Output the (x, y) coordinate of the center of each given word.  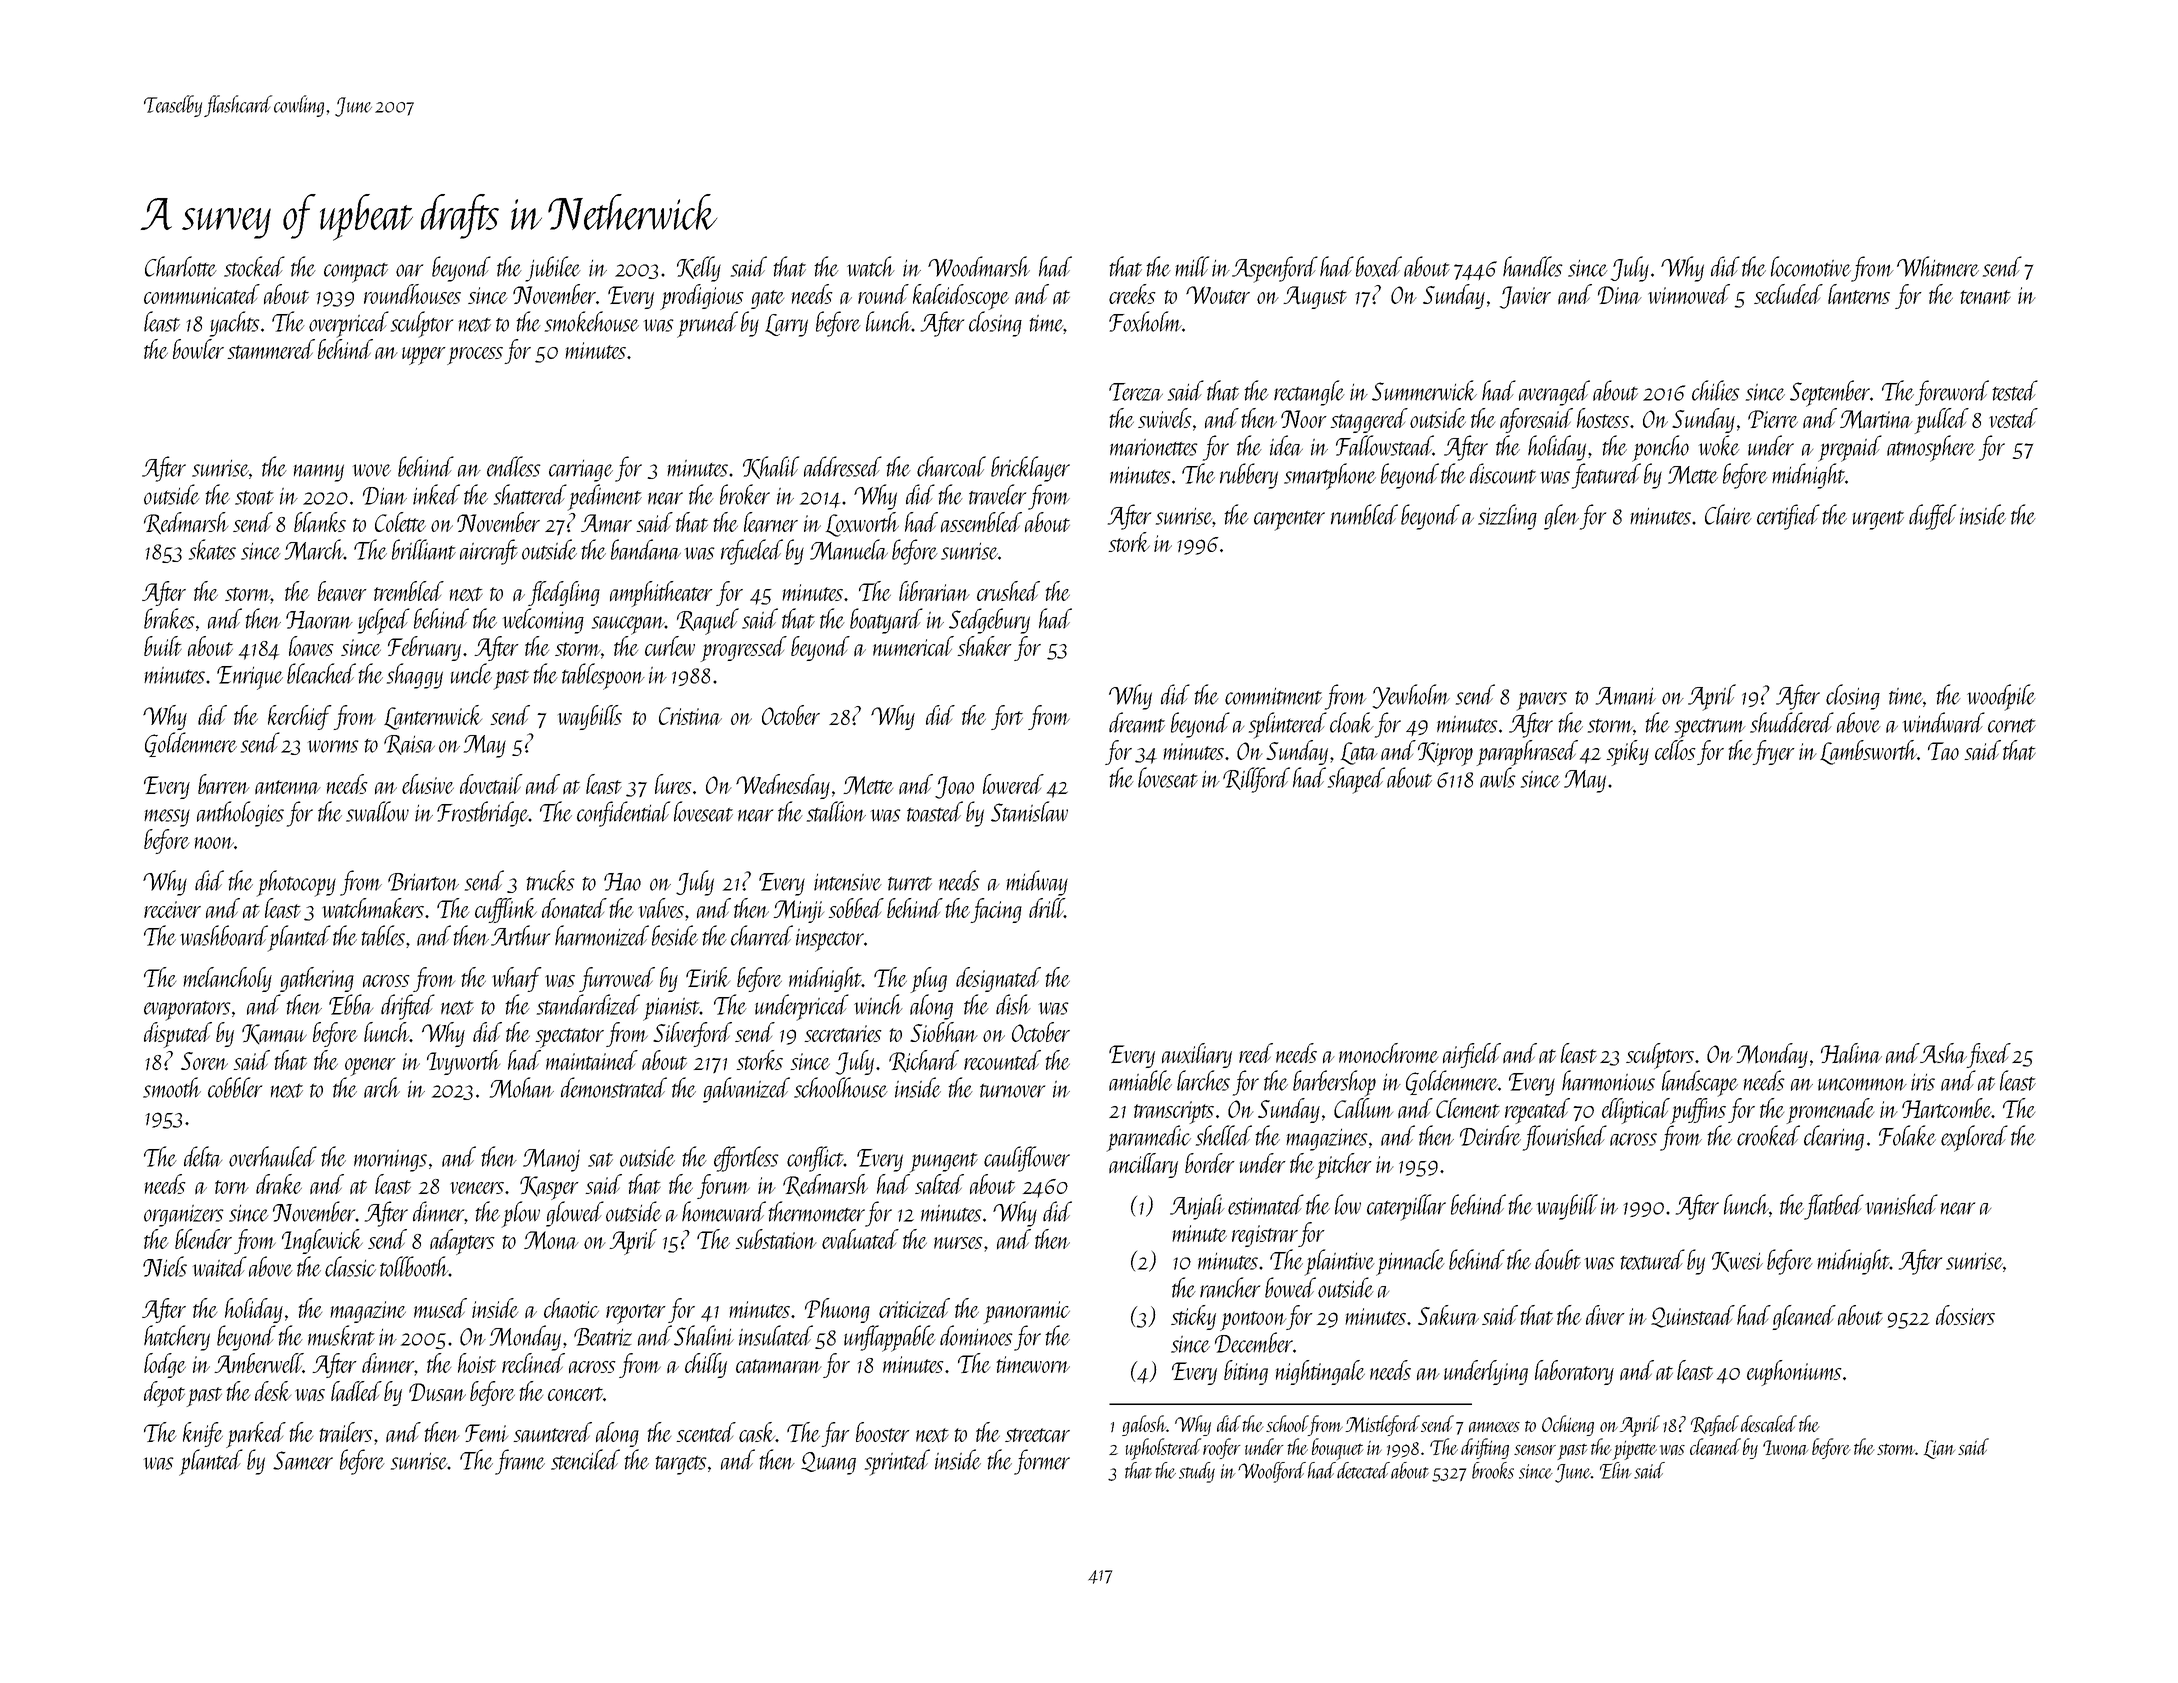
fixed (1989, 1055)
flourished (1565, 1138)
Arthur (520, 935)
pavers (1541, 701)
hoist (477, 1363)
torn (232, 1187)
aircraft (489, 552)
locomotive (1811, 266)
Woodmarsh (979, 266)
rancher (1230, 1287)
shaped (1356, 780)
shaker (984, 646)
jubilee (553, 269)
